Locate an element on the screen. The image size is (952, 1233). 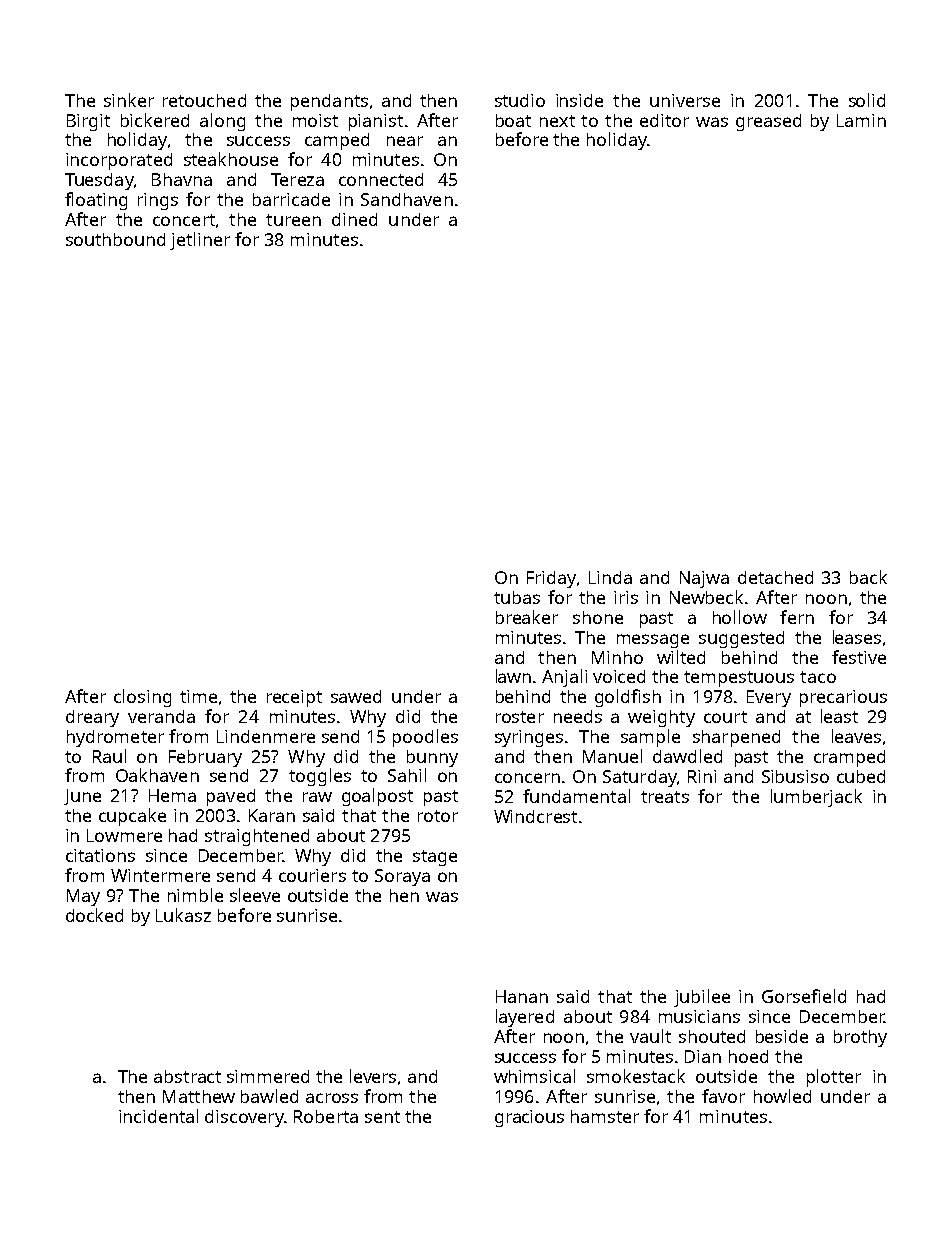
southbound is located at coordinates (115, 239).
